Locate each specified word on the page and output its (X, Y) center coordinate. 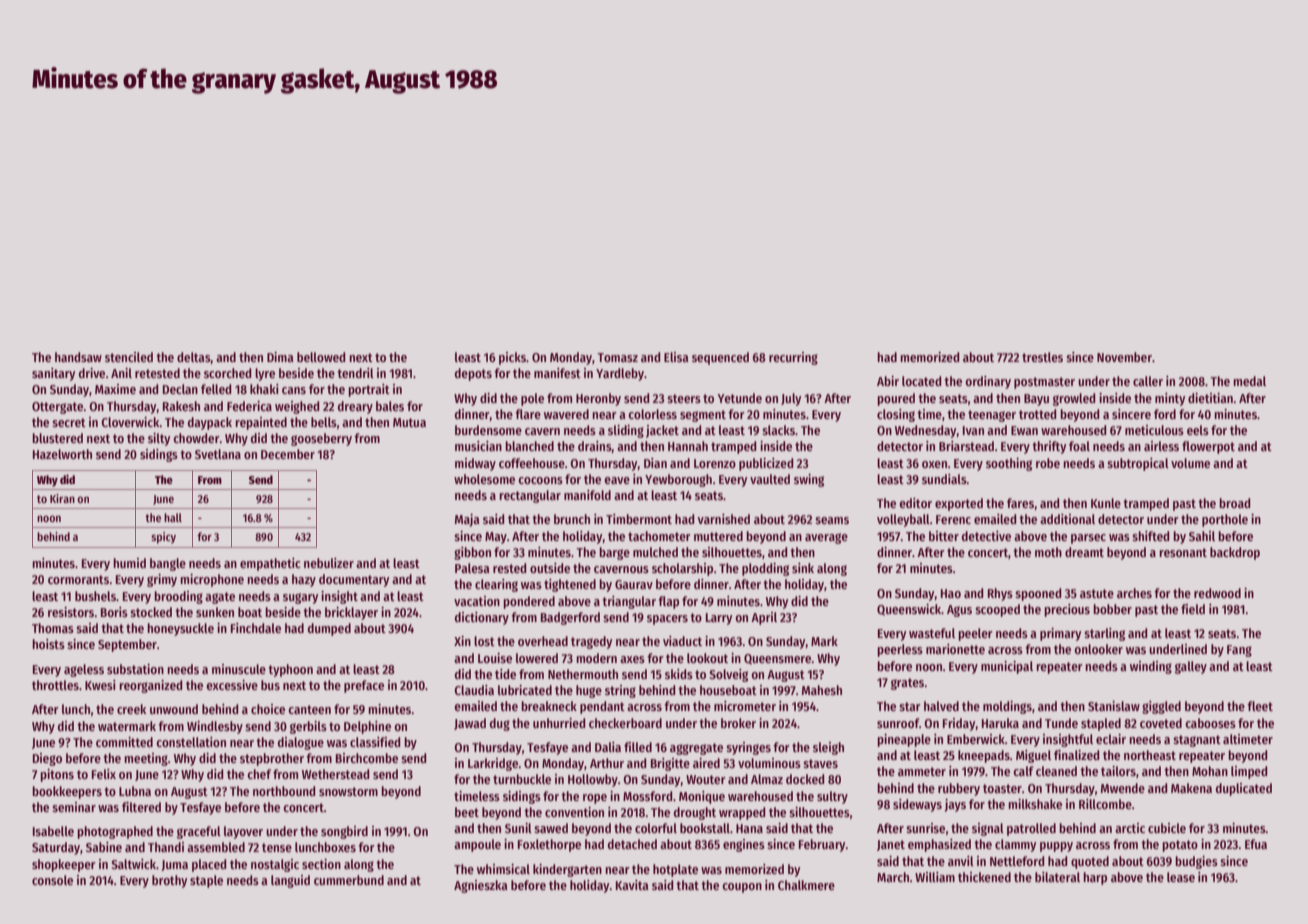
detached (632, 844)
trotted (1037, 414)
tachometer (659, 536)
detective (986, 536)
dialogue (301, 743)
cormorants (78, 579)
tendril (355, 373)
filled (638, 747)
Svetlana (218, 454)
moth (1048, 552)
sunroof (898, 723)
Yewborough (678, 480)
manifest (557, 373)
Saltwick (133, 864)
